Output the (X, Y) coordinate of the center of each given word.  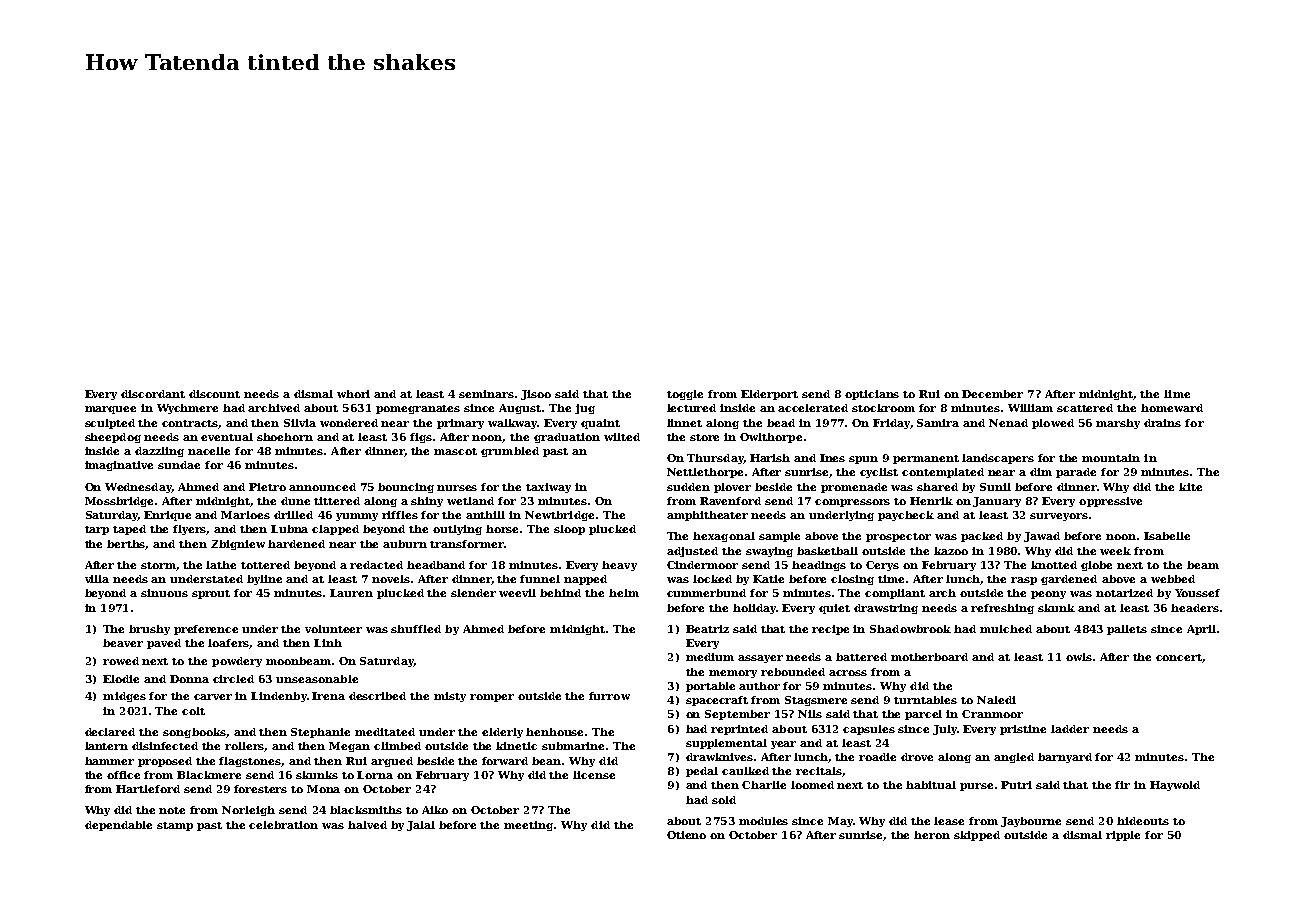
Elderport (769, 395)
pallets (1127, 630)
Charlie (764, 785)
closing (852, 580)
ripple (1123, 836)
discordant (153, 394)
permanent (926, 459)
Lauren (351, 593)
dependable (118, 826)
